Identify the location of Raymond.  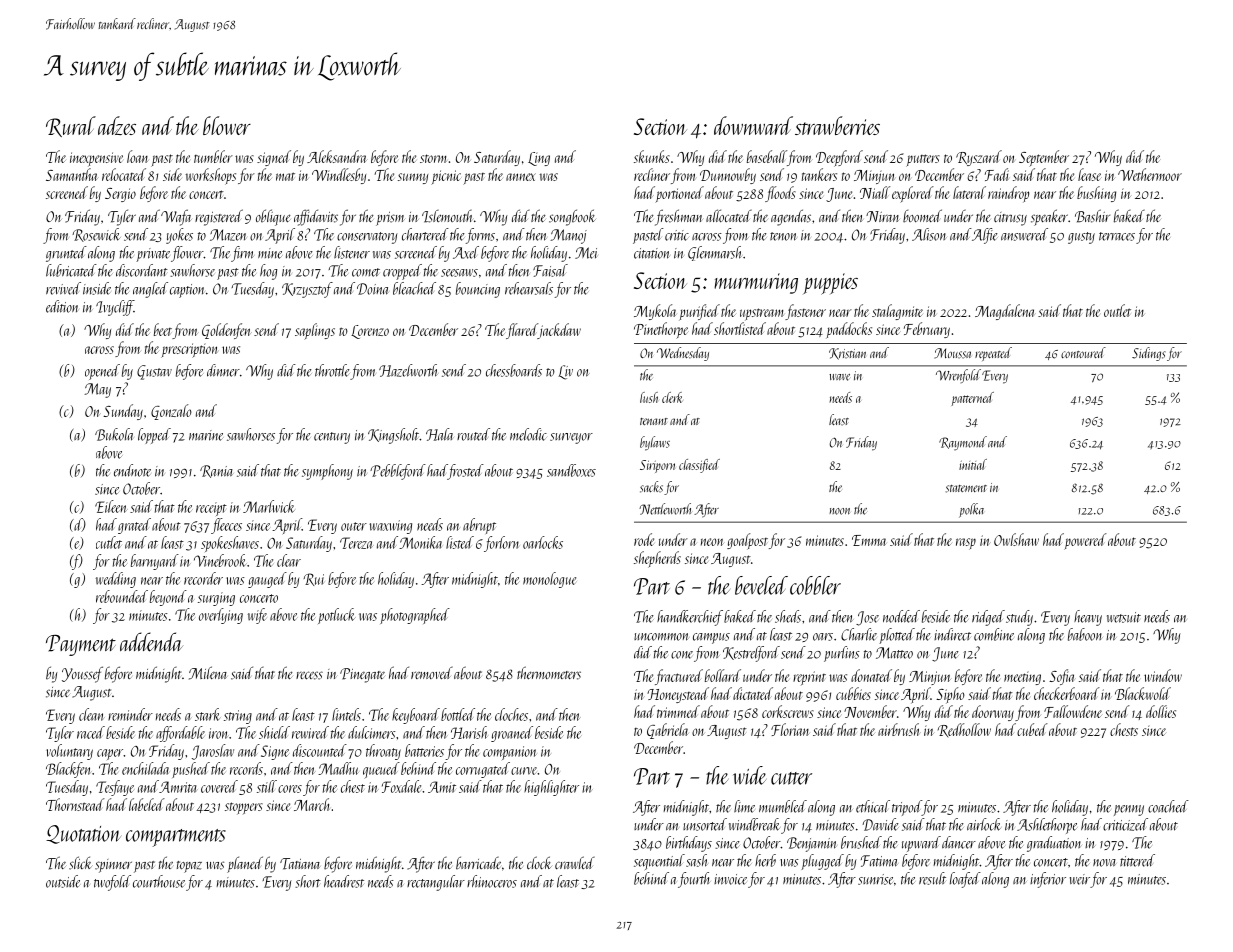
(963, 443).
